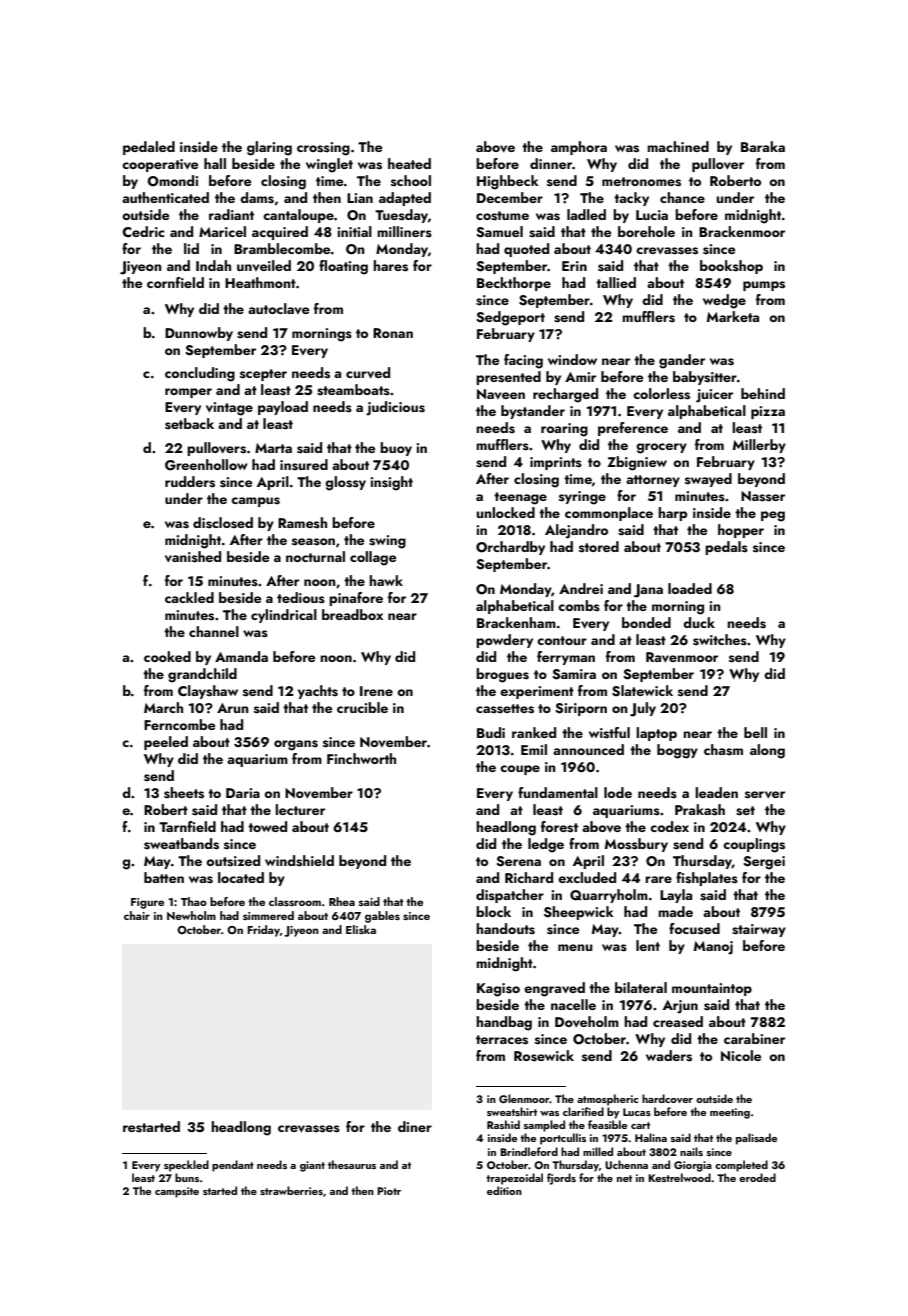 This document has height=1316, width=908. What do you see at coordinates (390, 266) in the document?
I see `hares` at bounding box center [390, 266].
